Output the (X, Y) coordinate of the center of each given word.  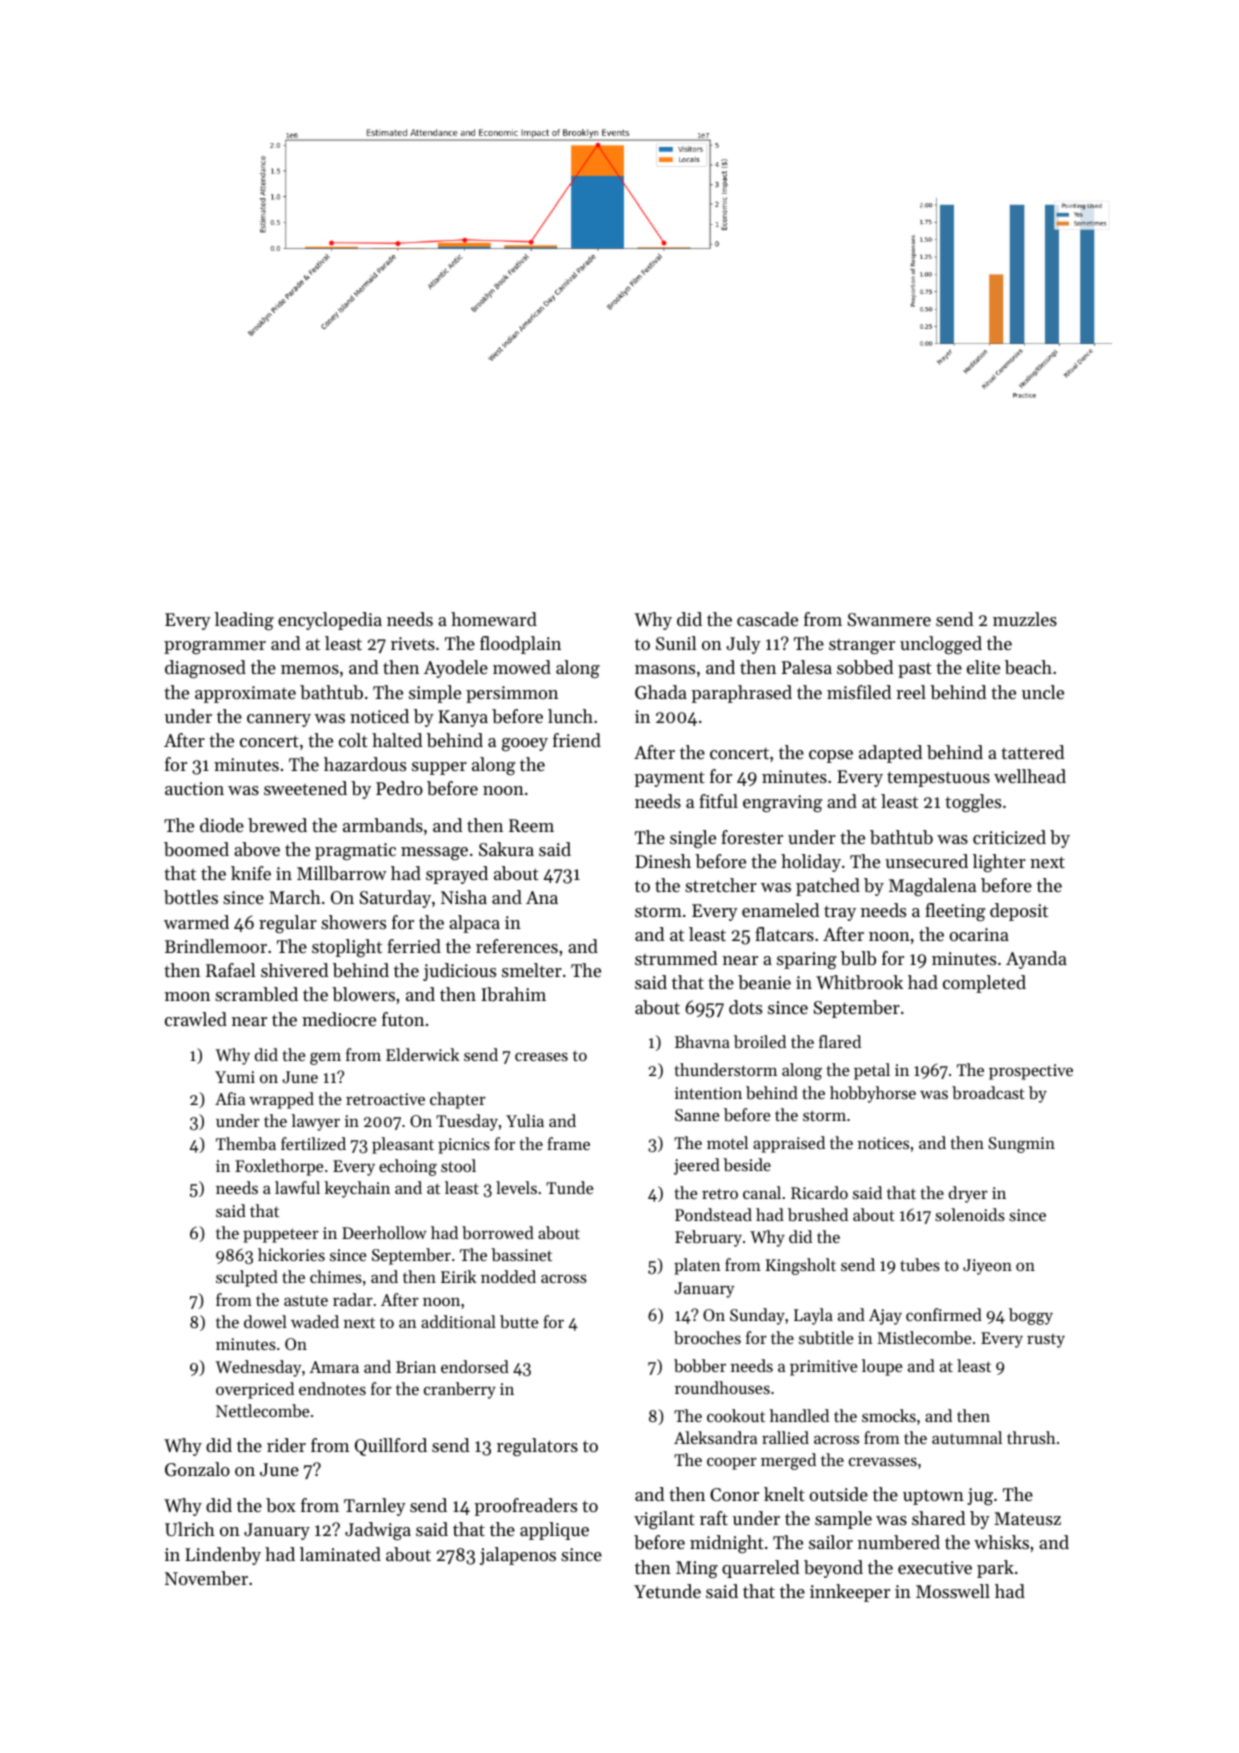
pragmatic (355, 851)
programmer (215, 647)
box (281, 1505)
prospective (1031, 1072)
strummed (676, 958)
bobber (700, 1365)
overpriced (255, 1390)
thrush (1031, 1437)
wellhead (1030, 776)
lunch (570, 716)
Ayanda (1036, 960)
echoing (408, 1167)
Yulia (525, 1120)
